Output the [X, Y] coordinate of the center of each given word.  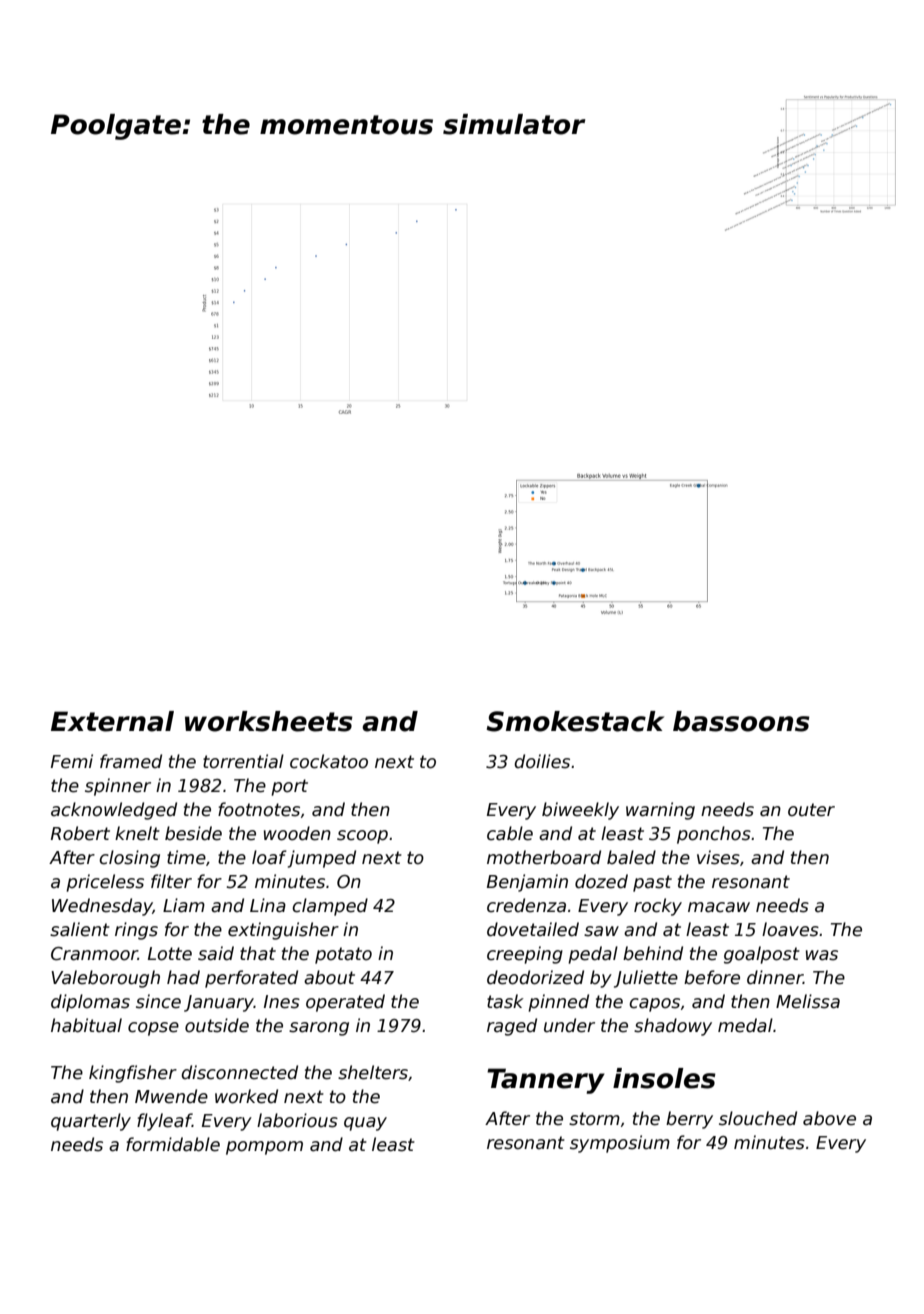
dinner [775, 977]
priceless [105, 883]
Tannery [546, 1081]
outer [811, 810]
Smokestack [575, 721]
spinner [118, 787]
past [652, 883]
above [829, 1118]
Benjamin [527, 883]
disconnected [239, 1072]
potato [343, 955]
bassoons [741, 721]
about [329, 977]
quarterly [91, 1122]
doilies [542, 761]
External [112, 721]
